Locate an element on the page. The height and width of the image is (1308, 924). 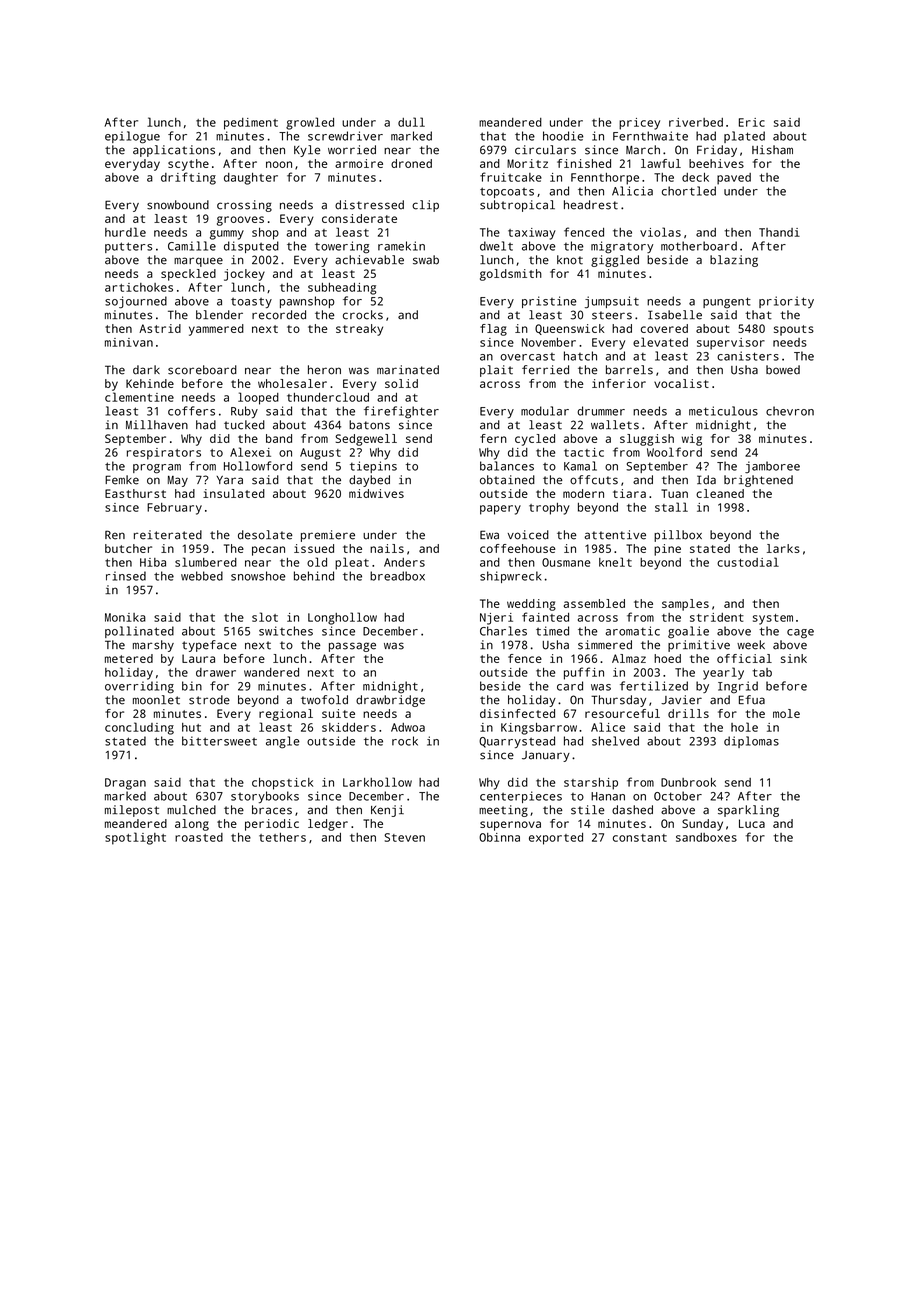
hoodie is located at coordinates (563, 136).
